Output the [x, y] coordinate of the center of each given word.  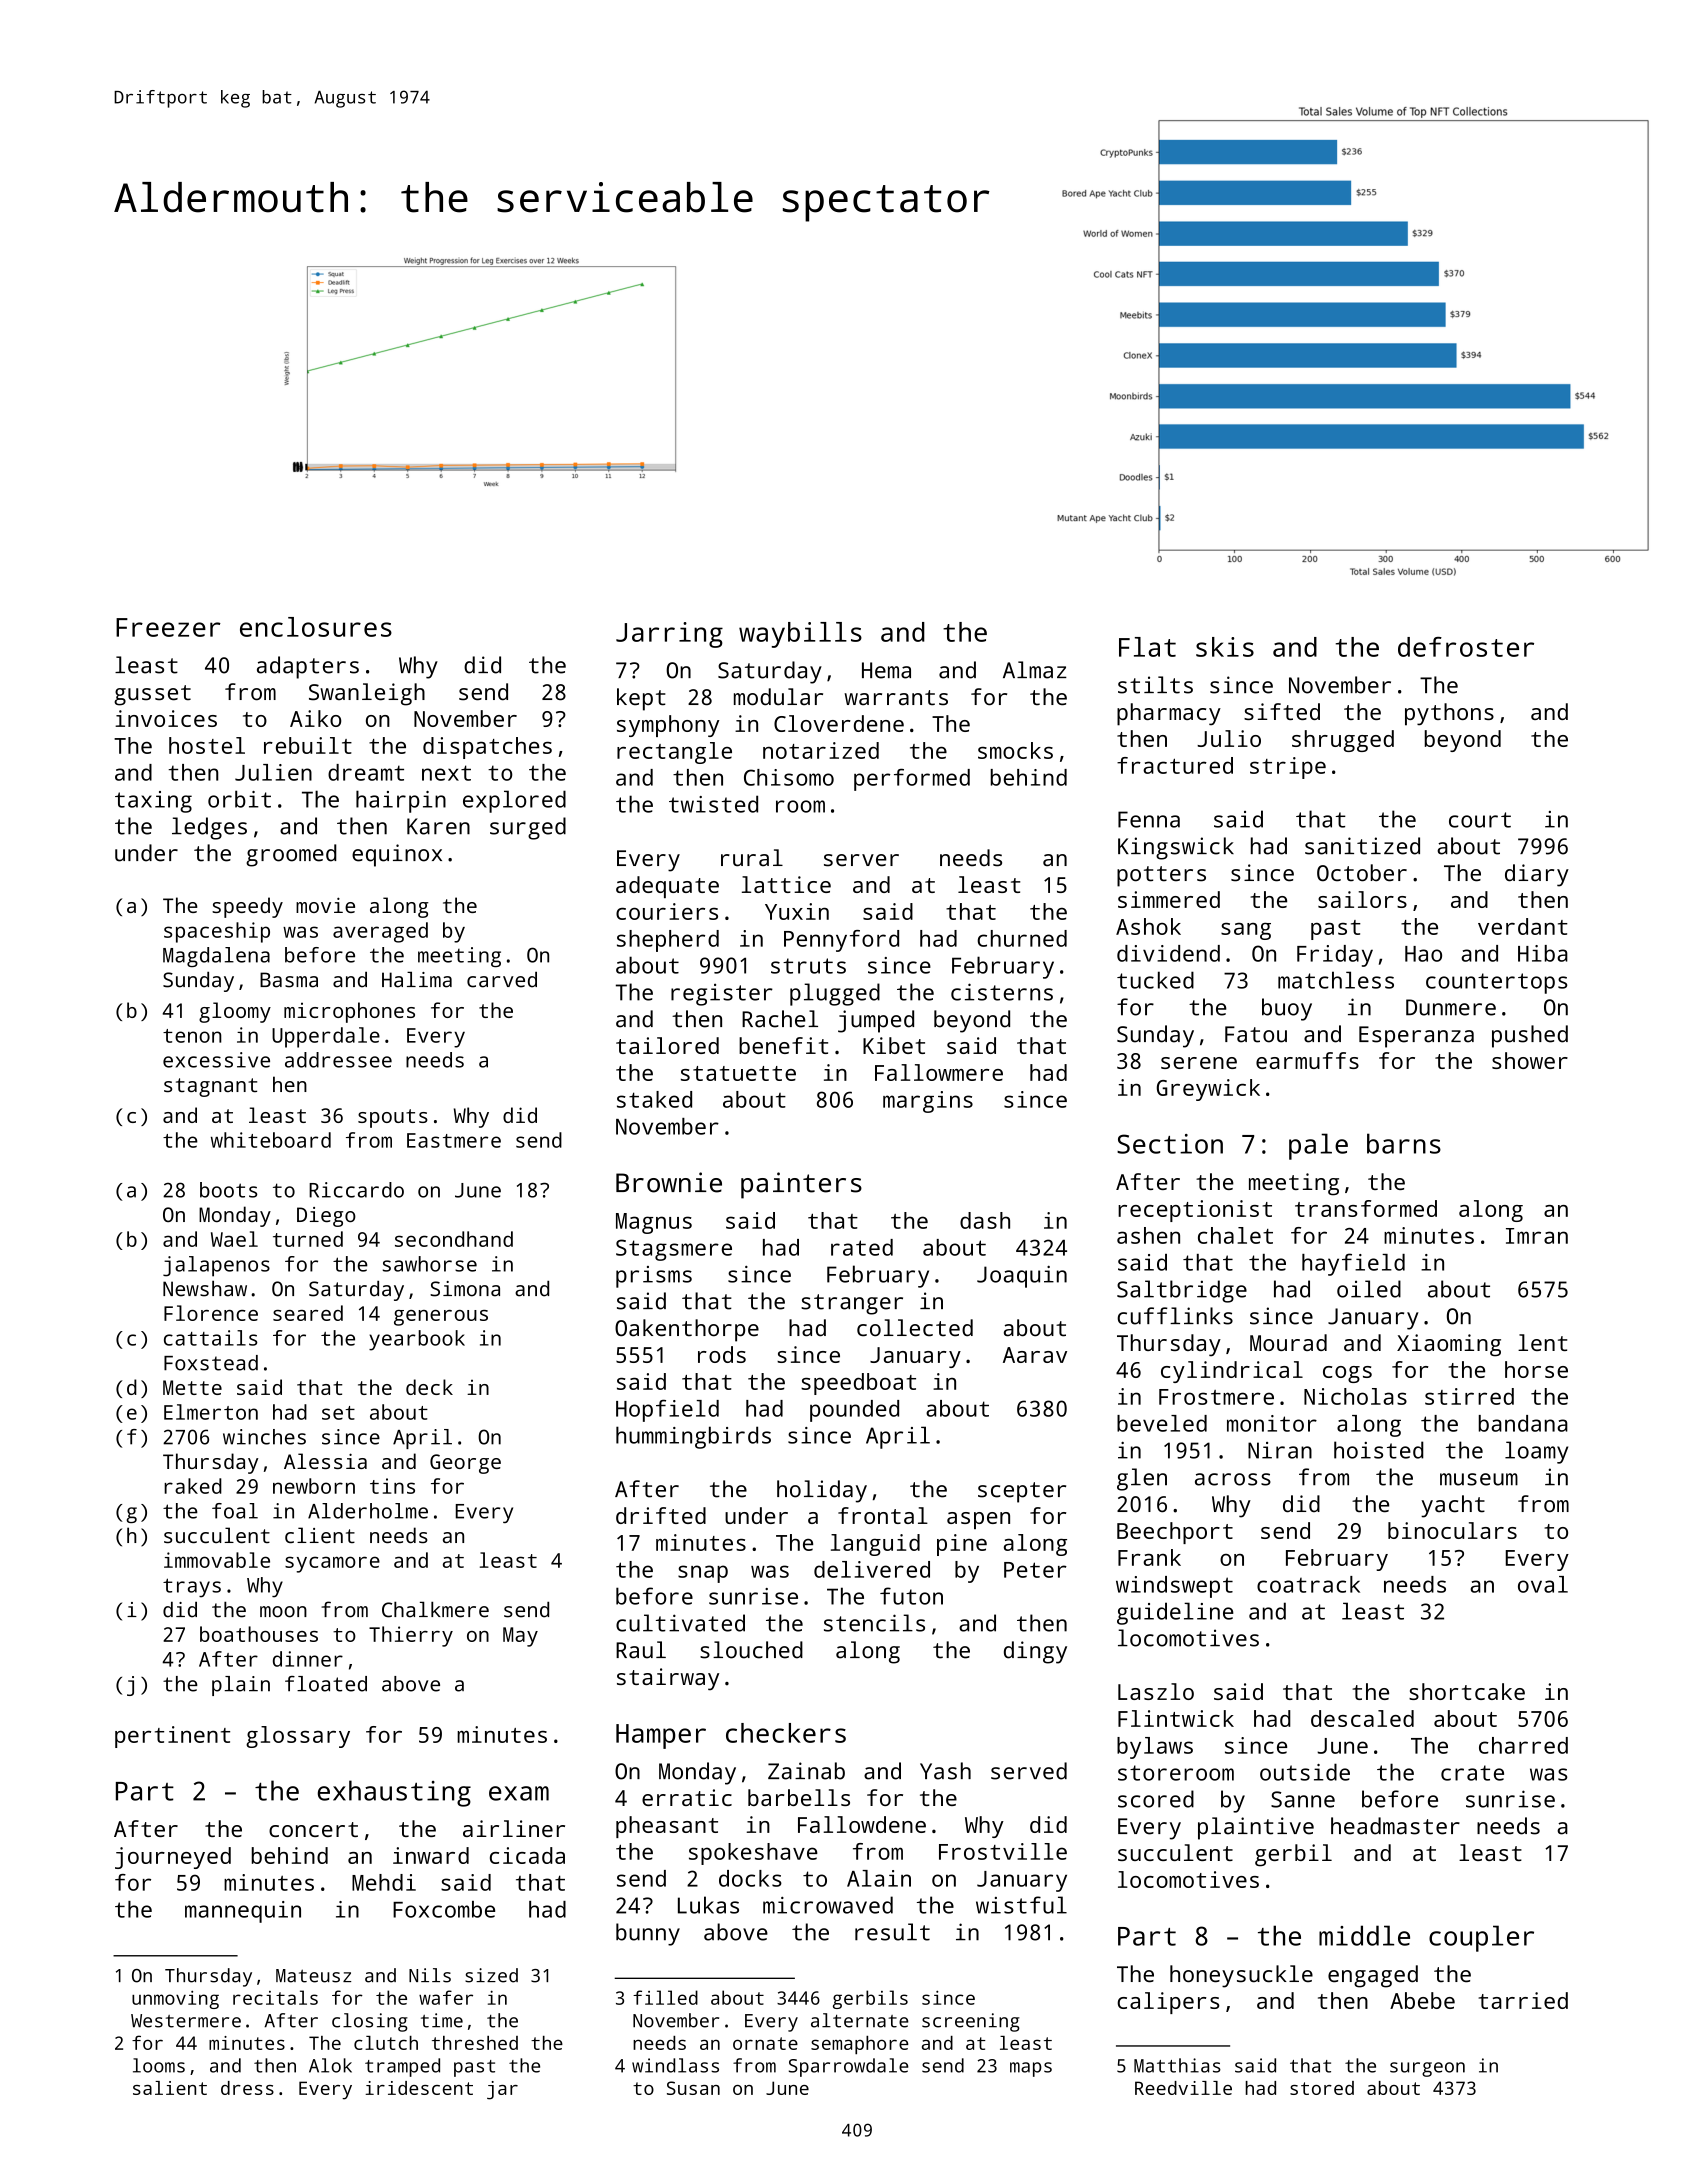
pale [1318, 1146]
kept [641, 699]
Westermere [186, 2021]
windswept [1174, 1587]
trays [192, 1588]
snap [703, 1574]
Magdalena [216, 957]
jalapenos [216, 1266]
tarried [1523, 2000]
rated [862, 1247]
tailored [667, 1045]
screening [971, 2022]
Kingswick [1176, 848]
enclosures [316, 627]
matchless [1336, 980]
